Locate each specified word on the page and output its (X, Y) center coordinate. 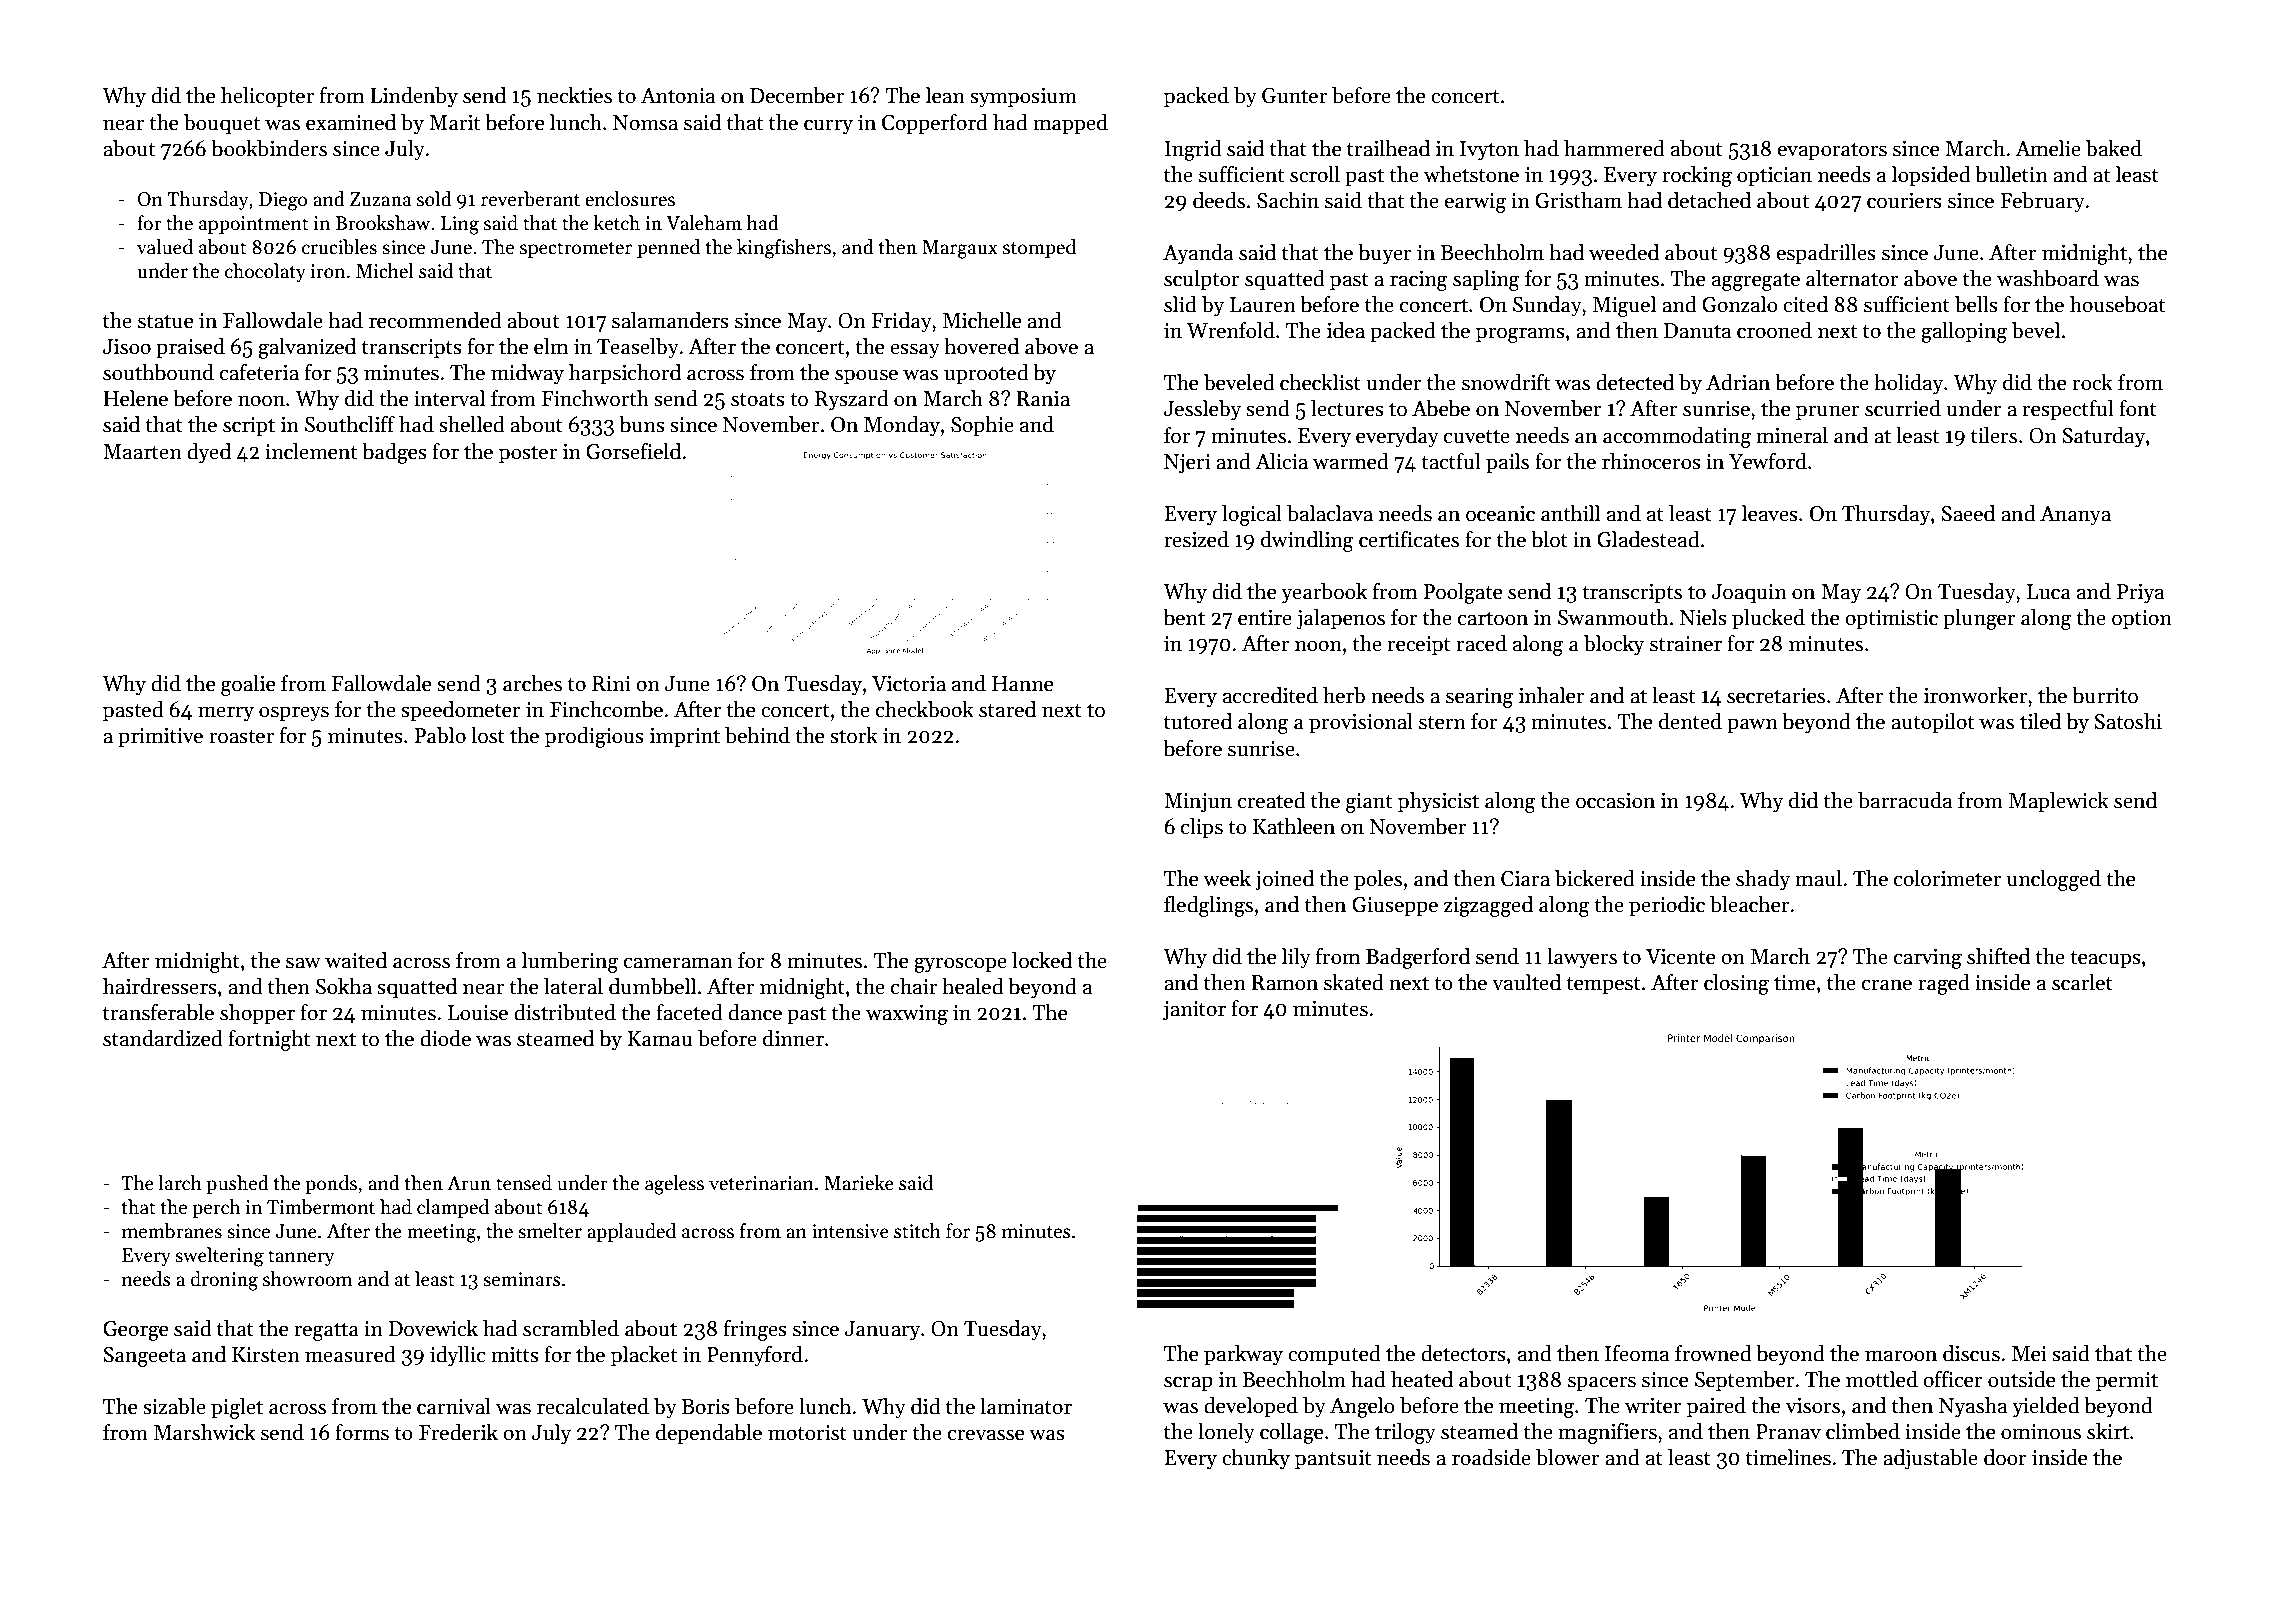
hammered (1614, 148)
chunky (1256, 1459)
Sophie (982, 426)
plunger (1979, 619)
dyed (209, 453)
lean (945, 95)
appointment (254, 225)
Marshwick (204, 1432)
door (2005, 1457)
